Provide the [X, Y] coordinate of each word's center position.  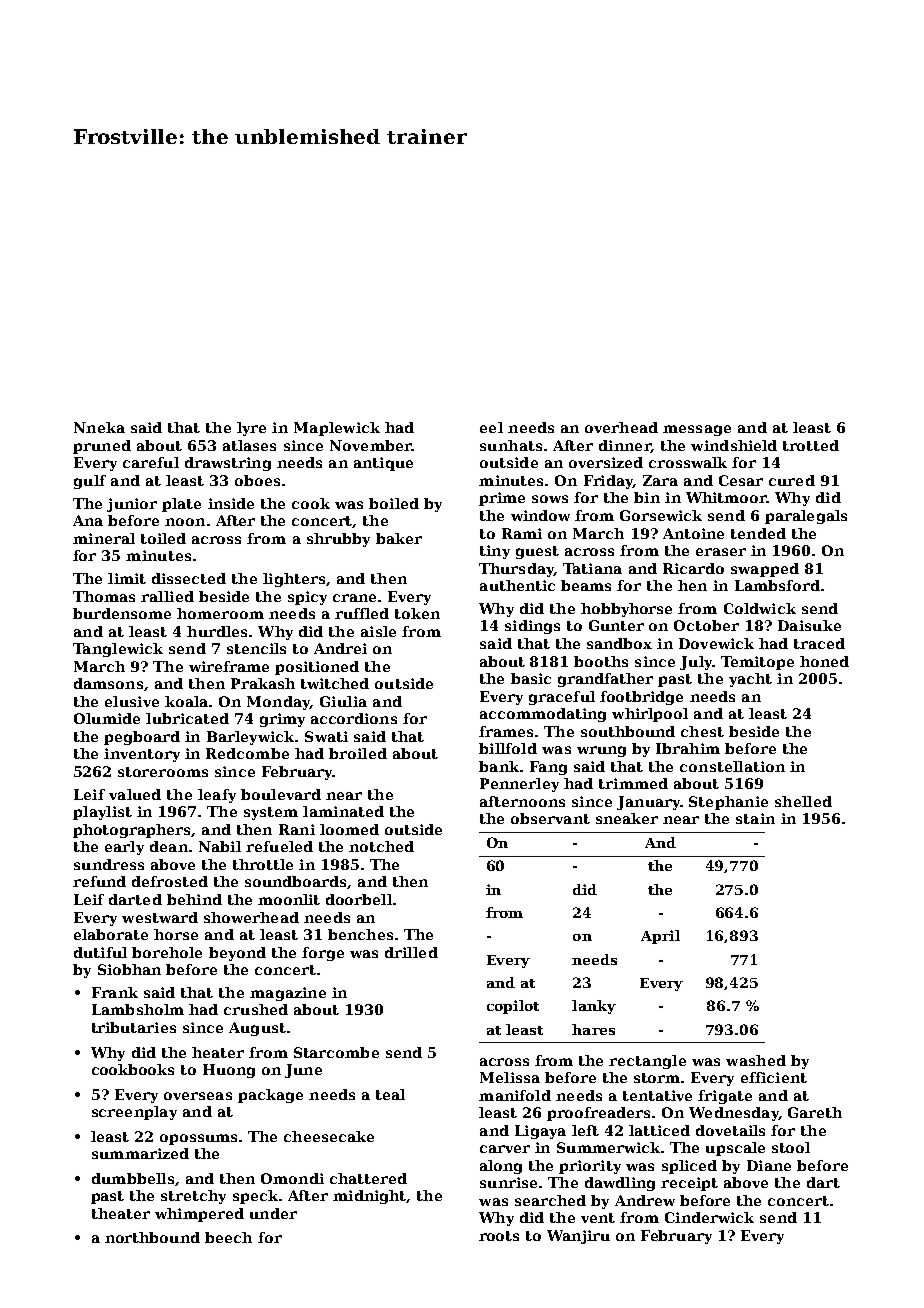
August [257, 1029]
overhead [621, 427]
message [697, 430]
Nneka [99, 427]
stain [755, 818]
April [660, 937]
